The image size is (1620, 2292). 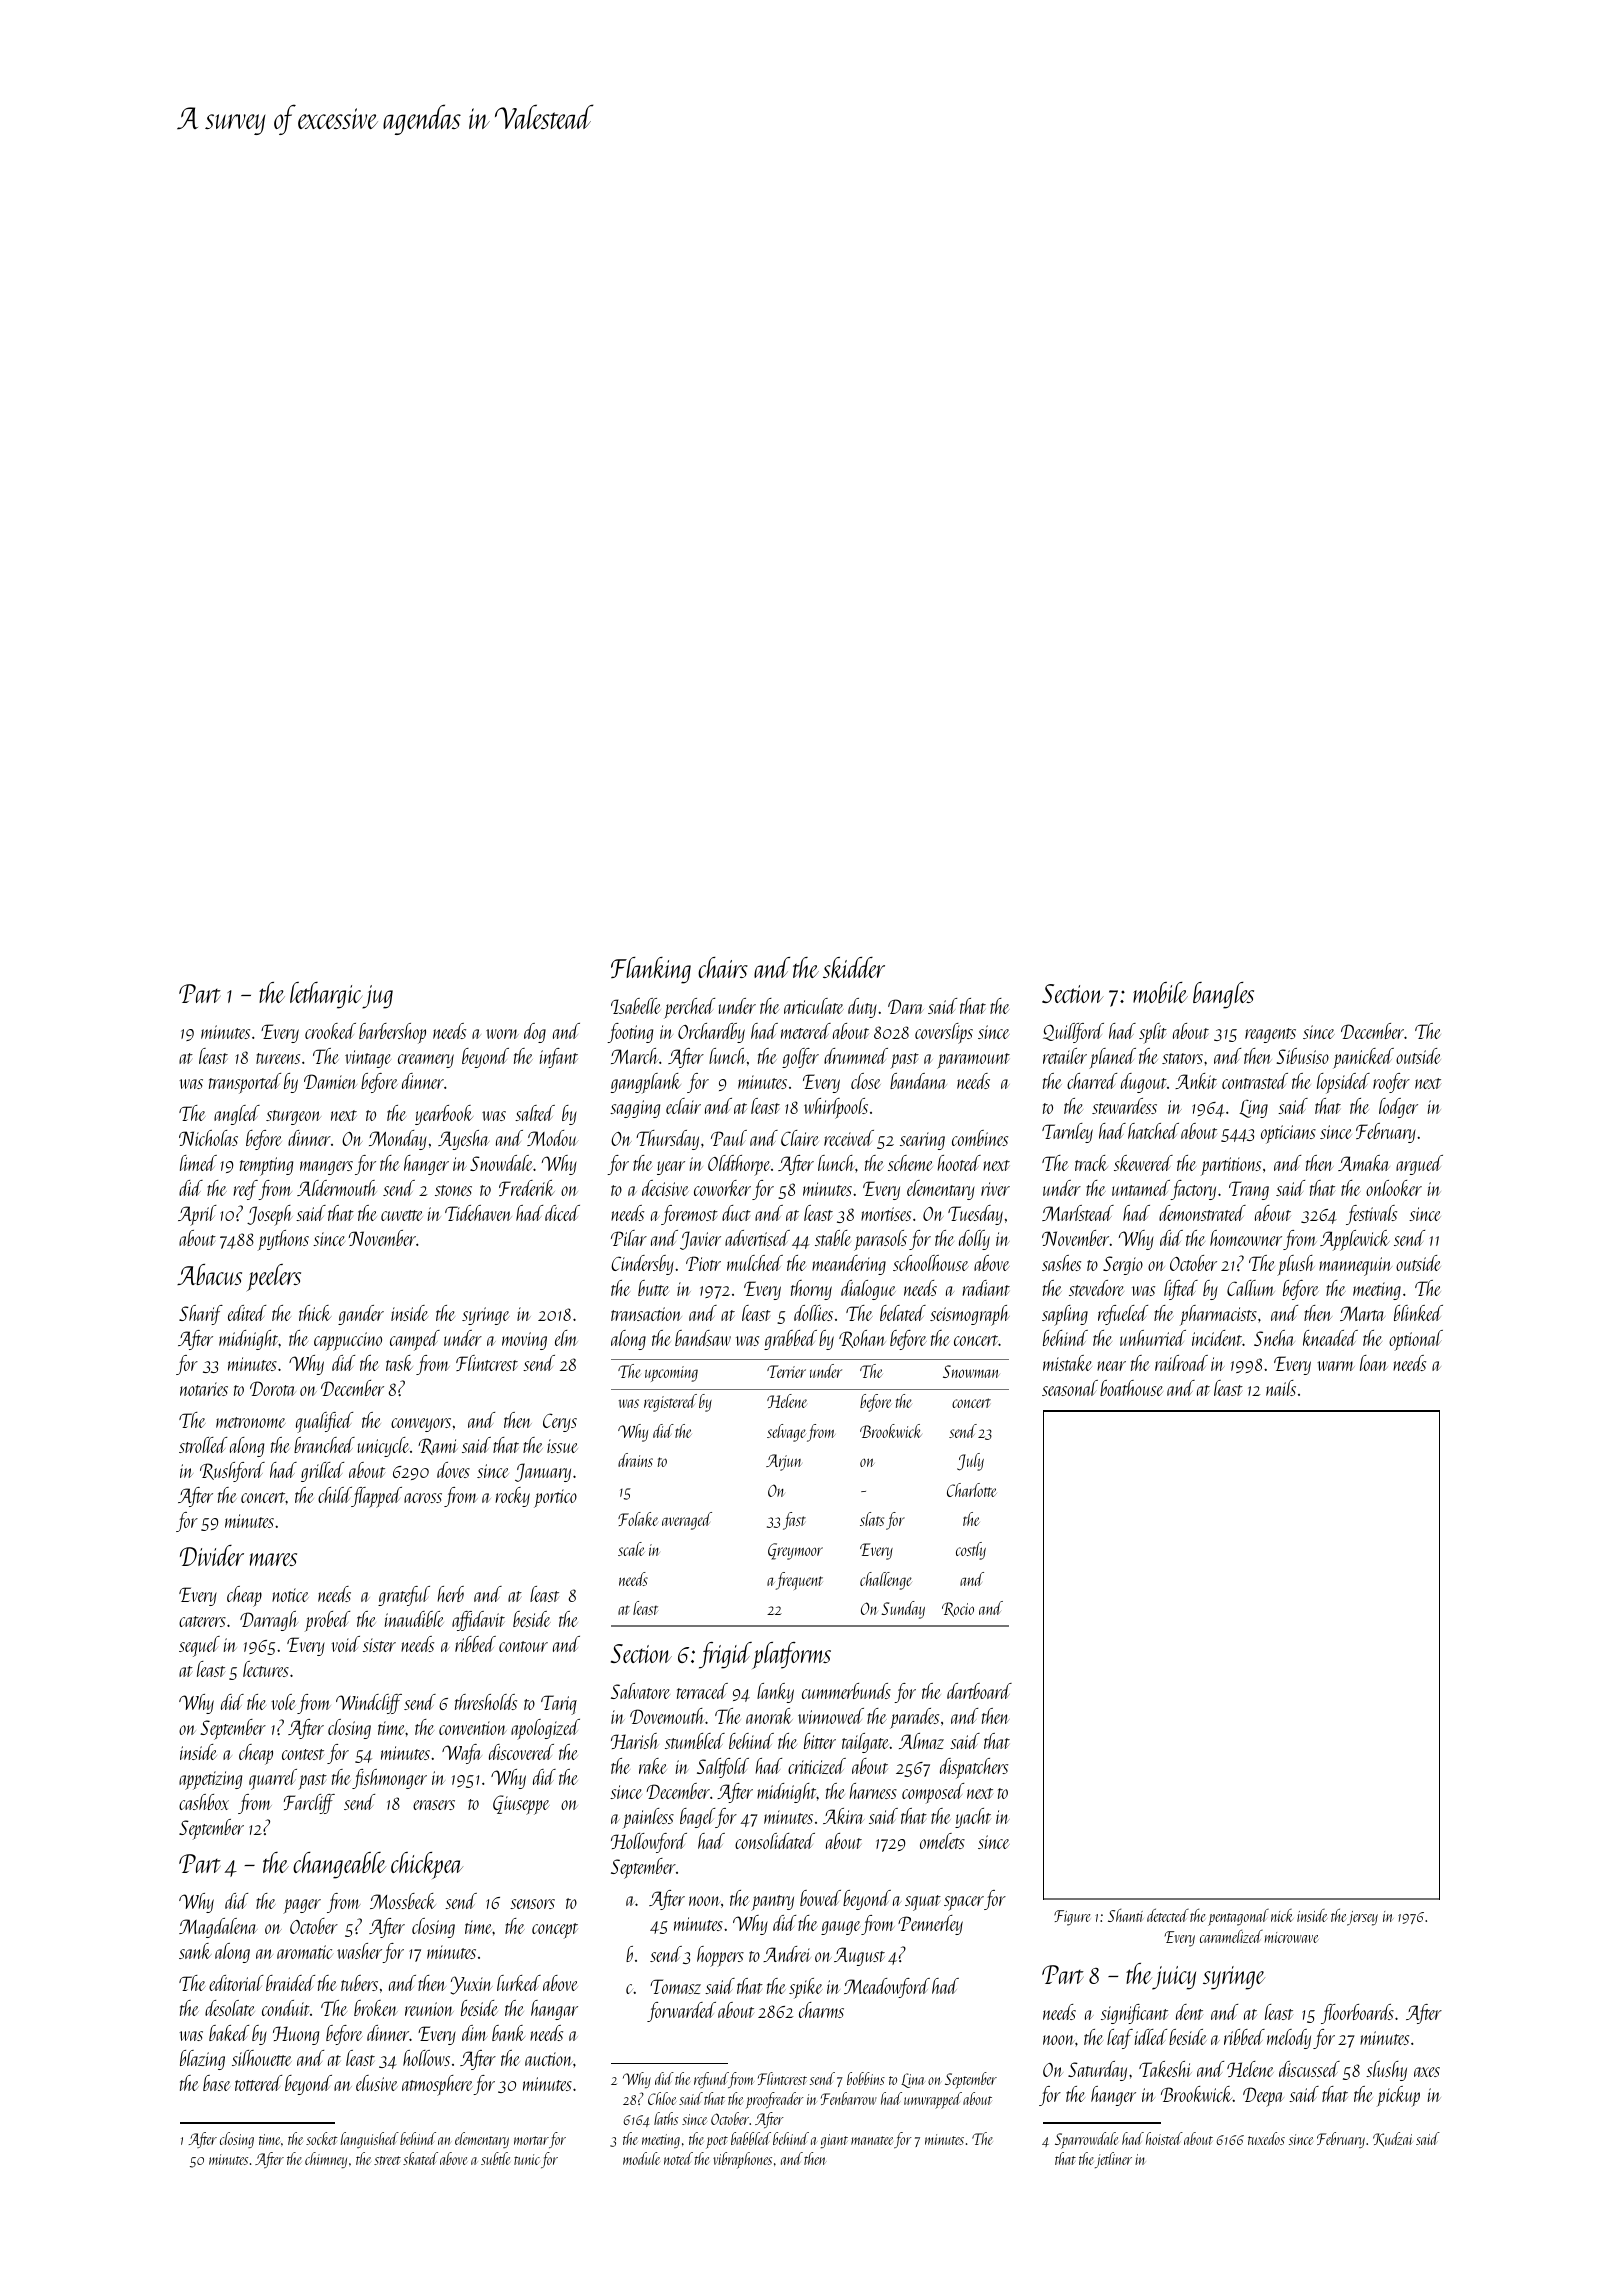 I want to click on Rocio, so click(x=958, y=1609).
